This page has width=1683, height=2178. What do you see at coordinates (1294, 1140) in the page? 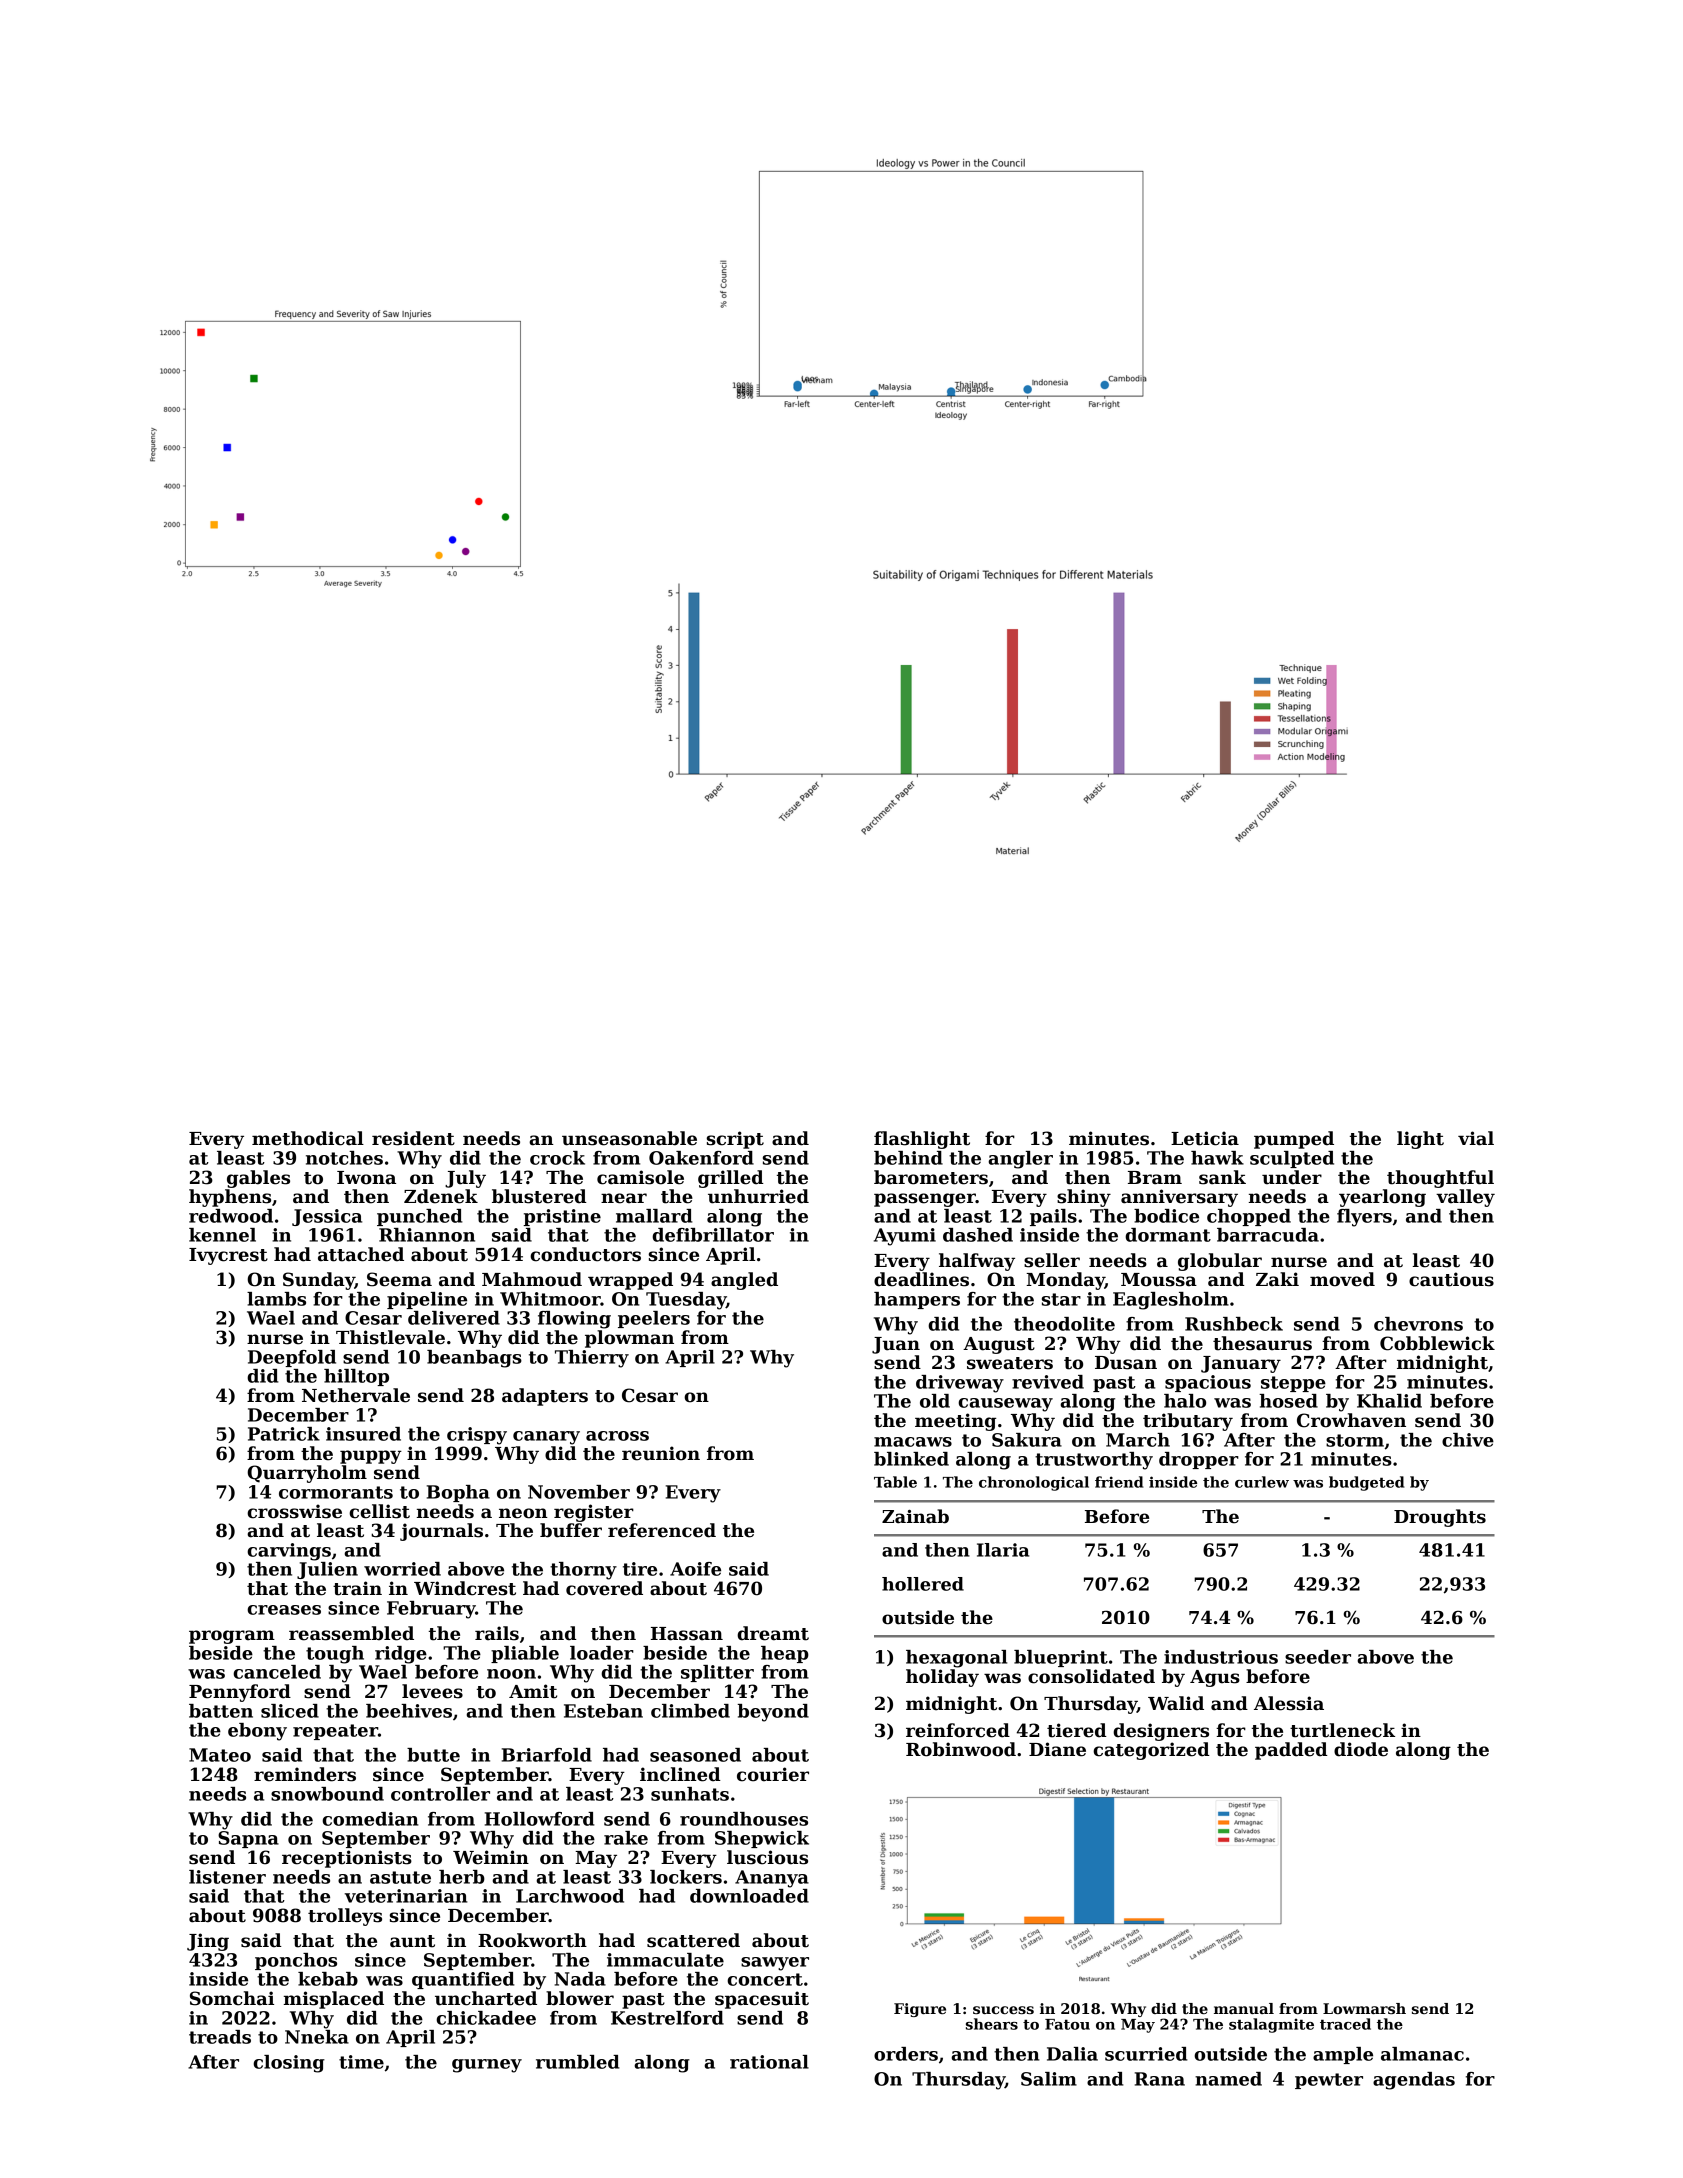
I see `pumped` at bounding box center [1294, 1140].
